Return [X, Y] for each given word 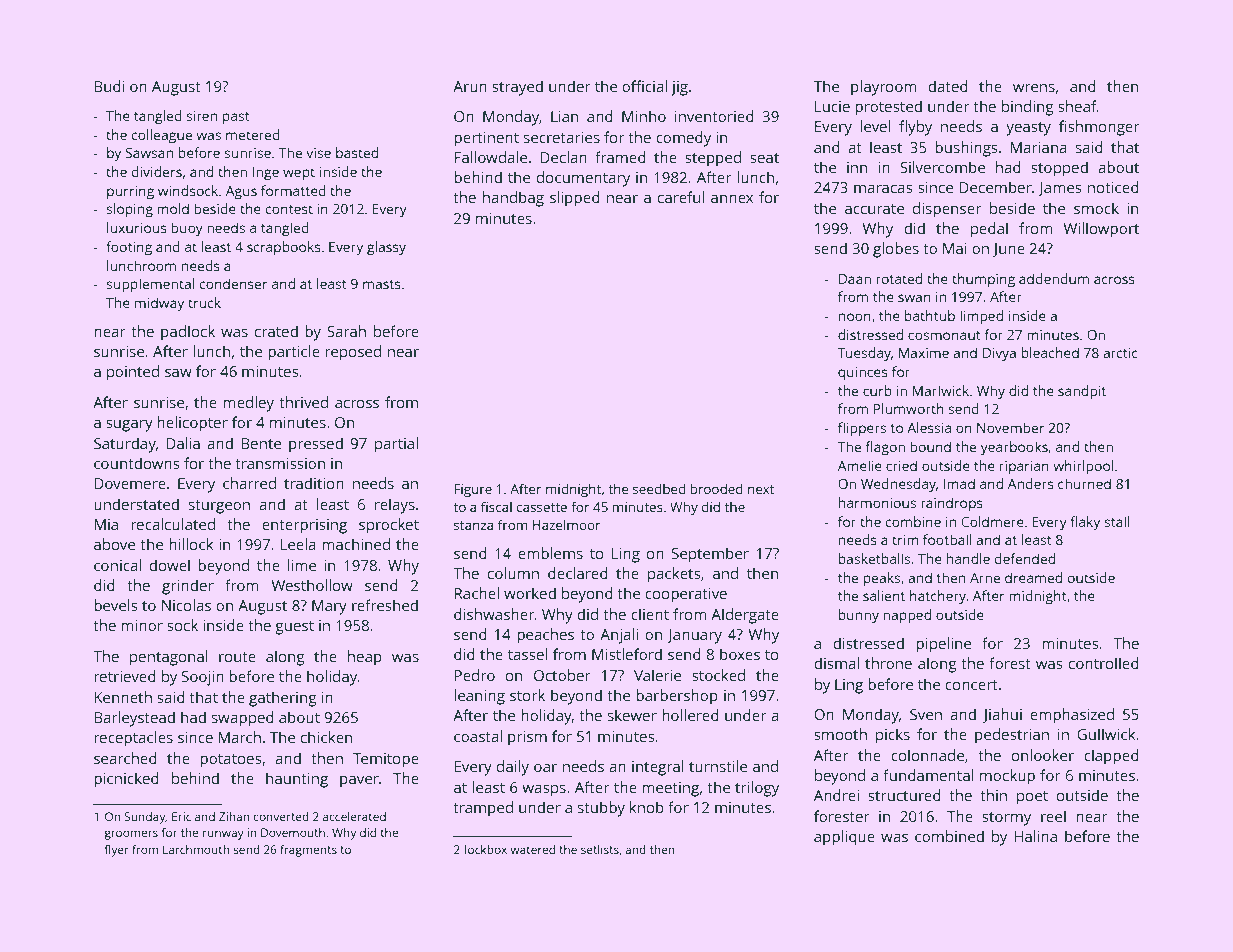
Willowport [1101, 230]
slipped [575, 199]
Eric [181, 816]
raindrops [952, 504]
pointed [133, 373]
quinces [863, 373]
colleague [161, 136]
